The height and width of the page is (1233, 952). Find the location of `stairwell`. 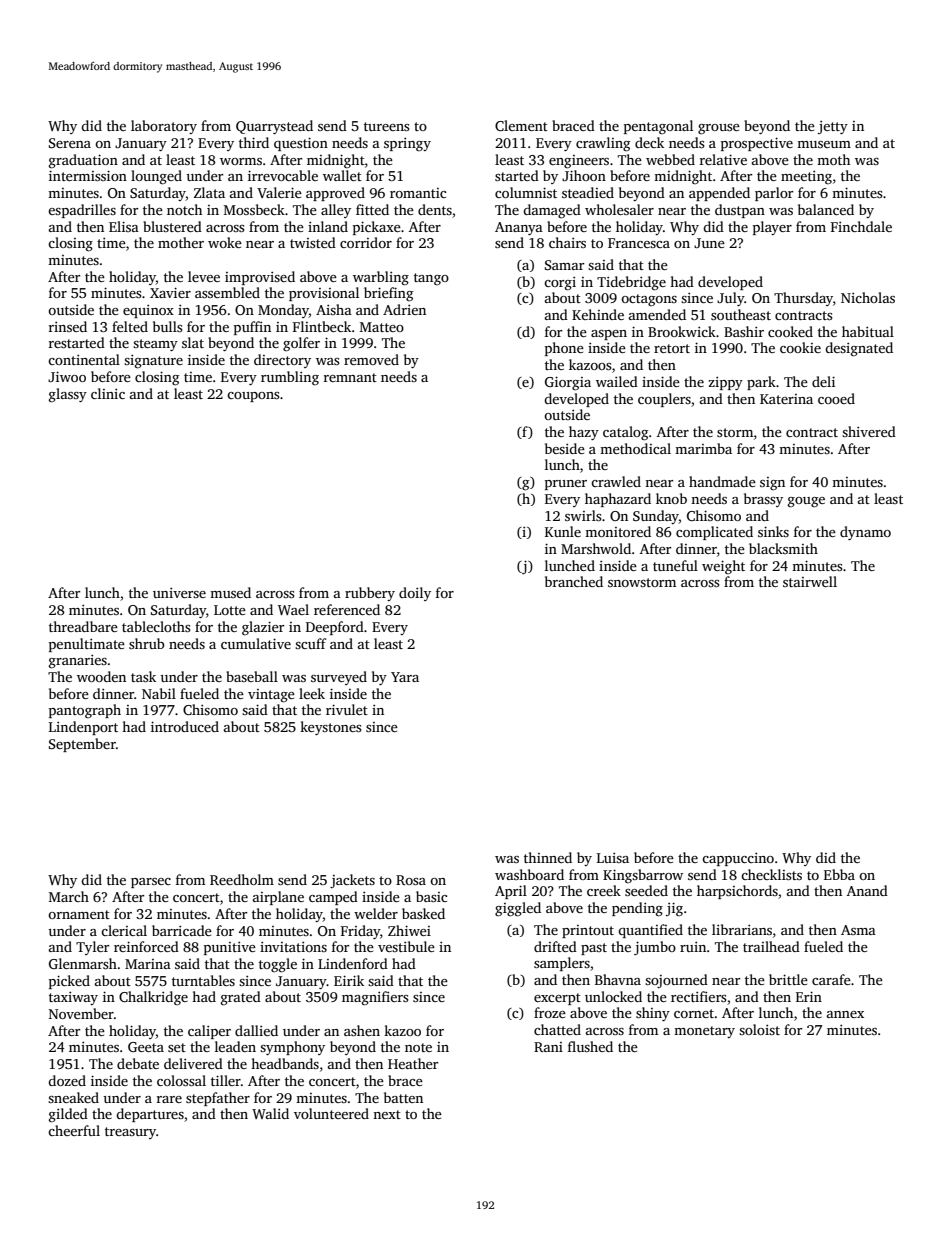

stairwell is located at coordinates (810, 581).
